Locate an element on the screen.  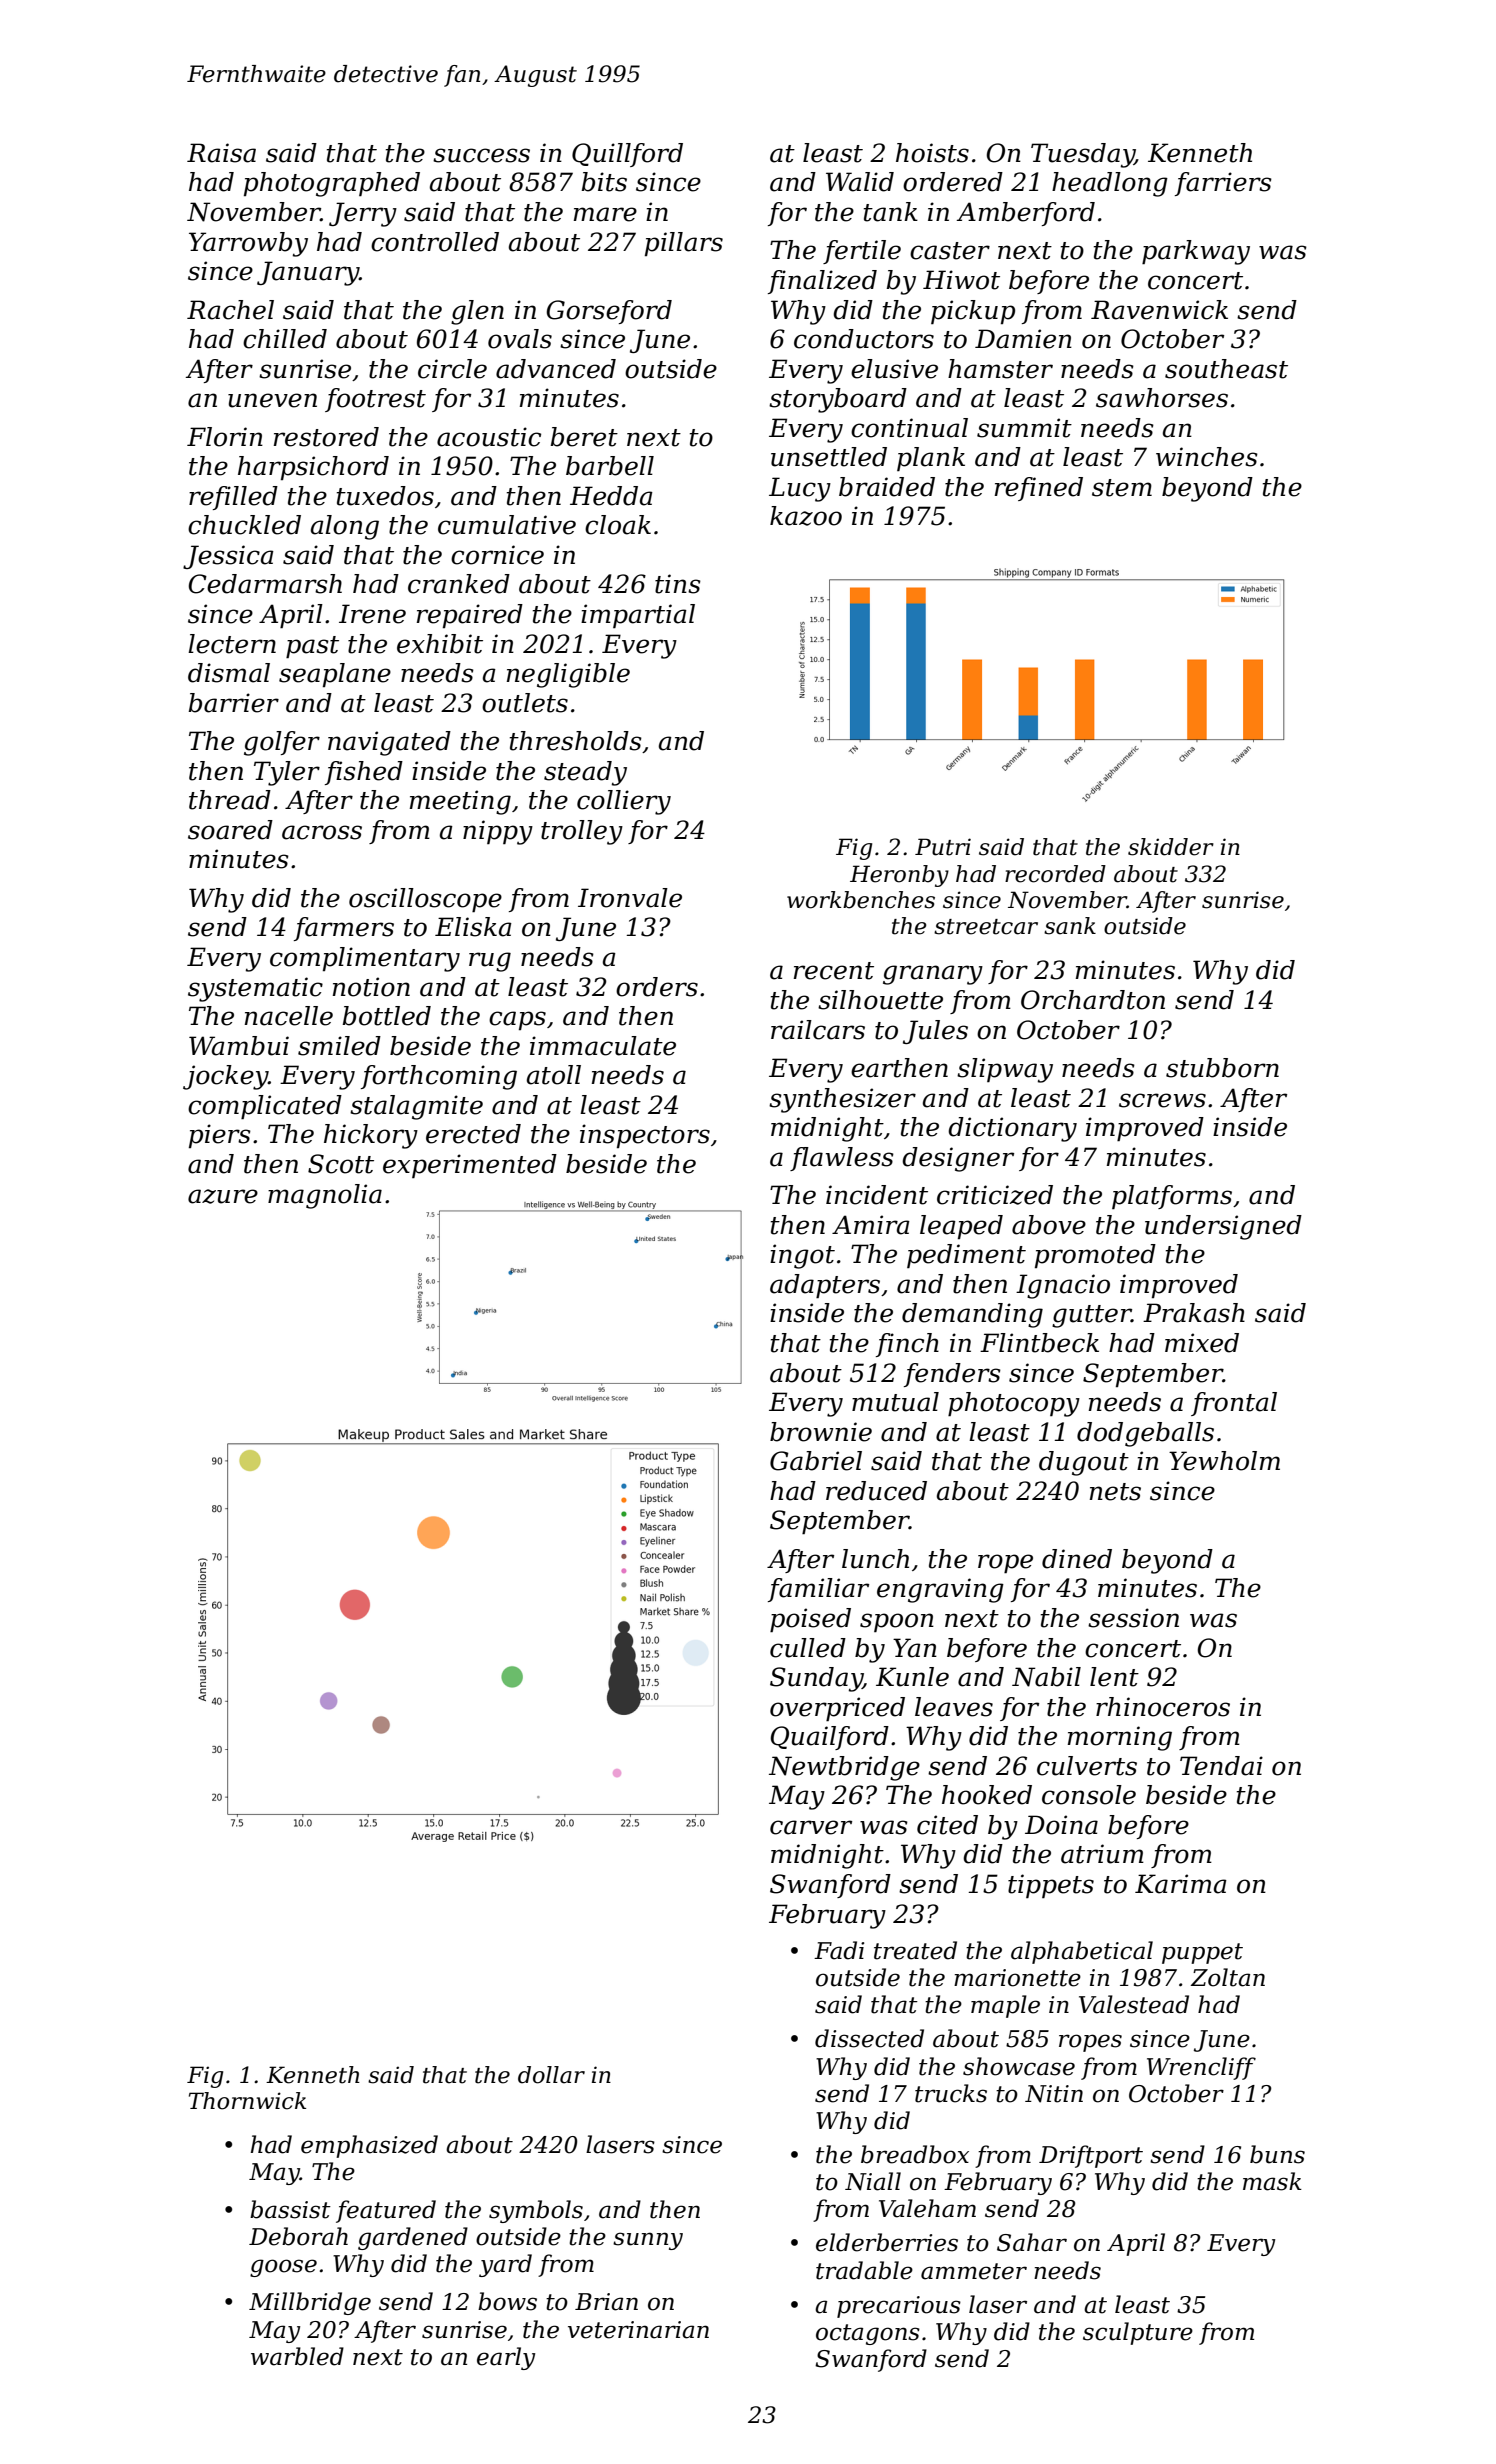
flawless is located at coordinates (842, 1159).
